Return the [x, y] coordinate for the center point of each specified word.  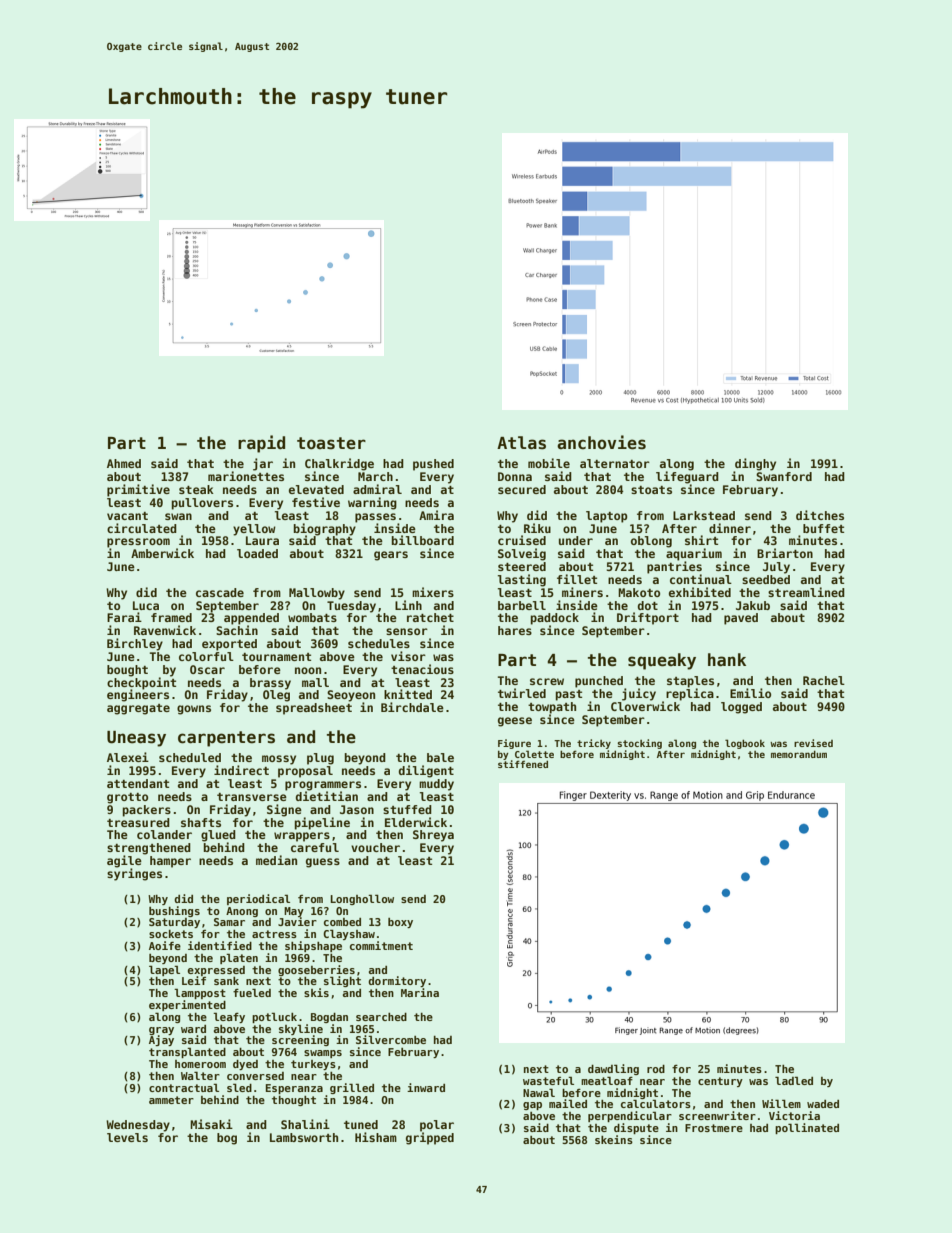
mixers [433, 592]
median [276, 860]
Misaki [211, 1124]
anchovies [601, 442]
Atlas [521, 443]
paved [741, 619]
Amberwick [162, 553]
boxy [400, 923]
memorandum [799, 754]
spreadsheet [314, 709]
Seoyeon [351, 696]
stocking [639, 744]
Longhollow [362, 899]
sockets [171, 934]
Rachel [824, 680]
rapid [261, 444]
